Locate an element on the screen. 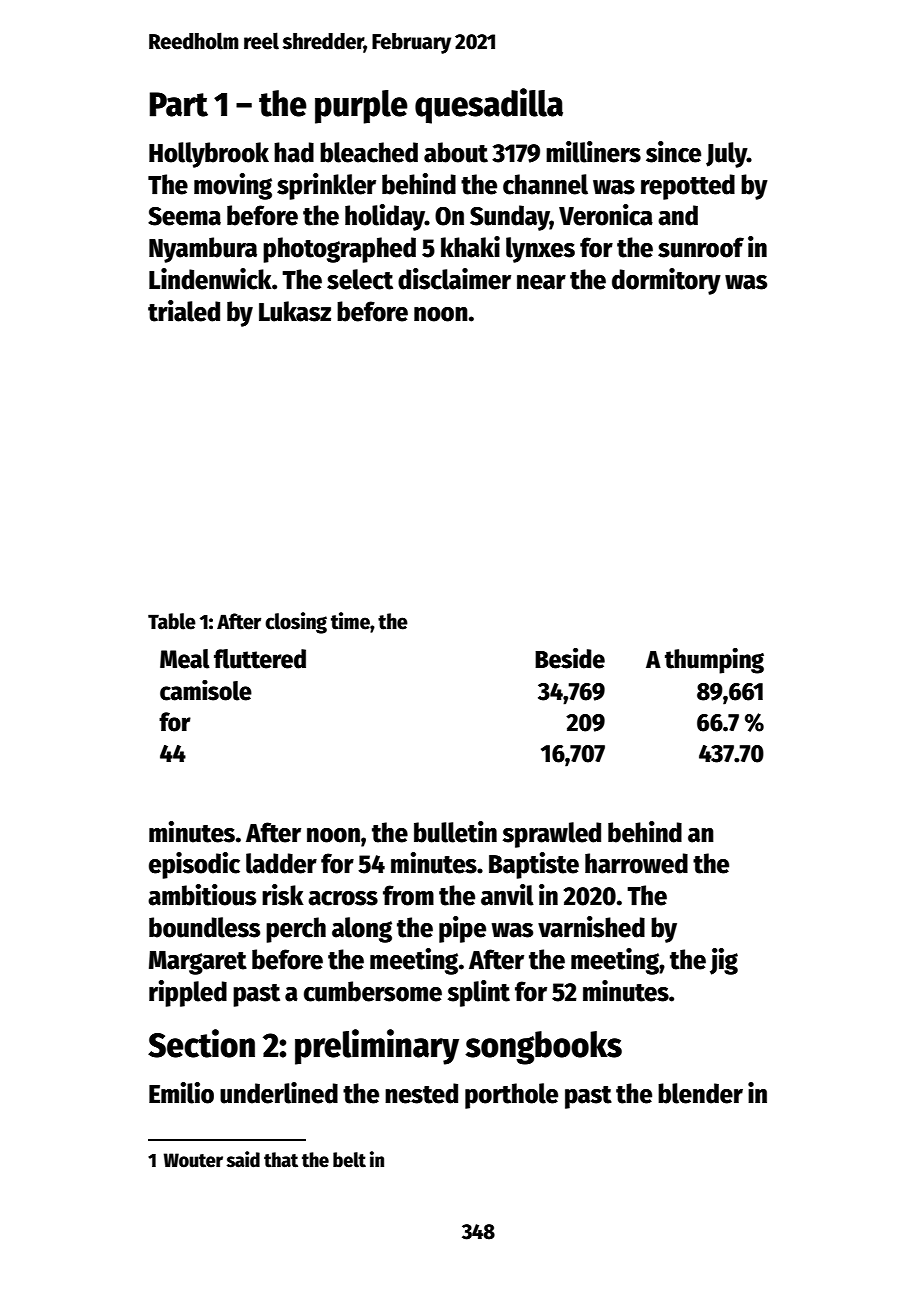 The width and height of the screenshot is (924, 1311). Part is located at coordinates (179, 104).
